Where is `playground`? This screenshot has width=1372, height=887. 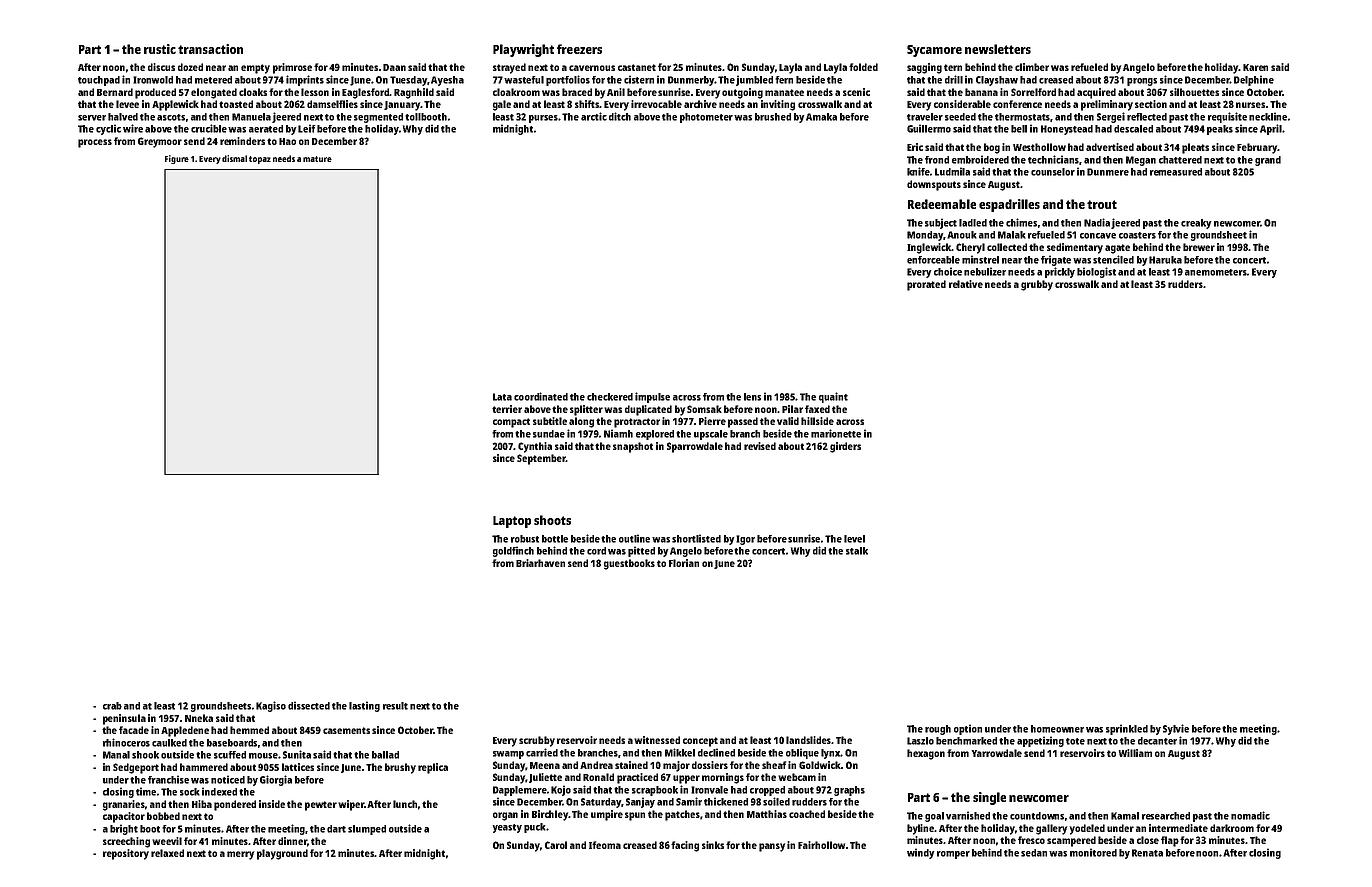
playground is located at coordinates (282, 854).
